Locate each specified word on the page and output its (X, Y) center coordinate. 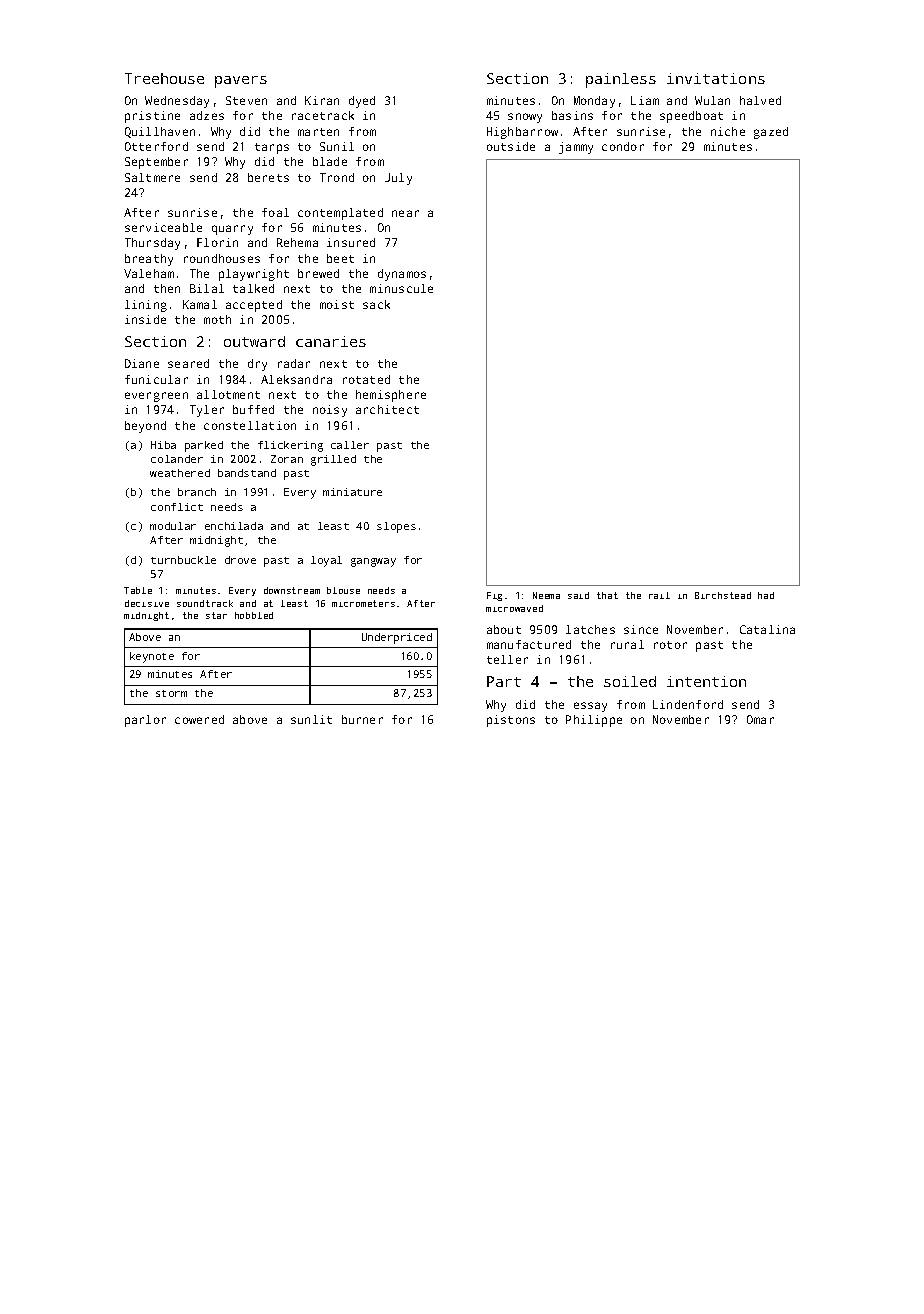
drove (240, 560)
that (607, 595)
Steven (246, 100)
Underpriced (397, 638)
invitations (716, 78)
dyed (362, 102)
